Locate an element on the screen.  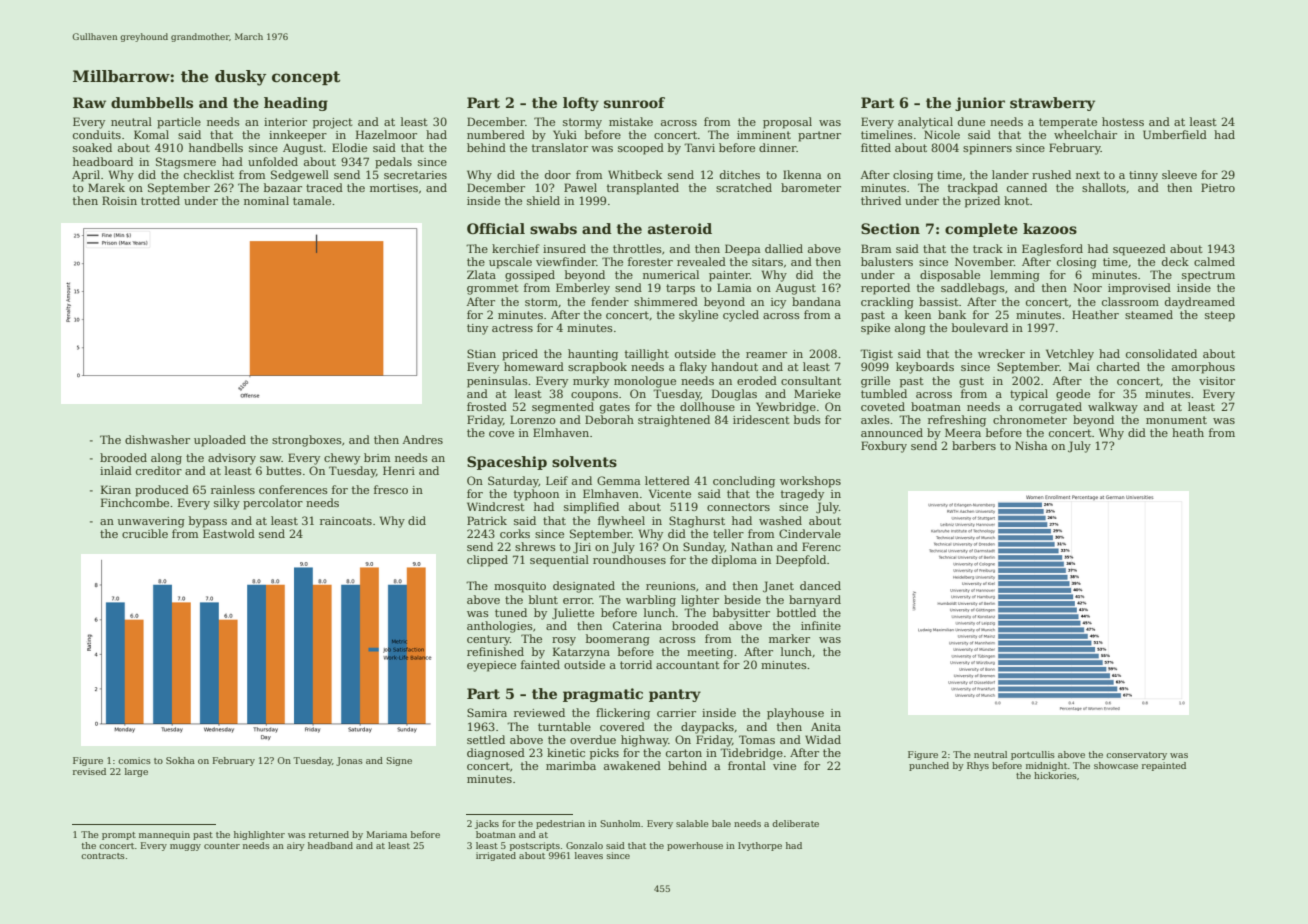
saddlebags is located at coordinates (973, 289).
